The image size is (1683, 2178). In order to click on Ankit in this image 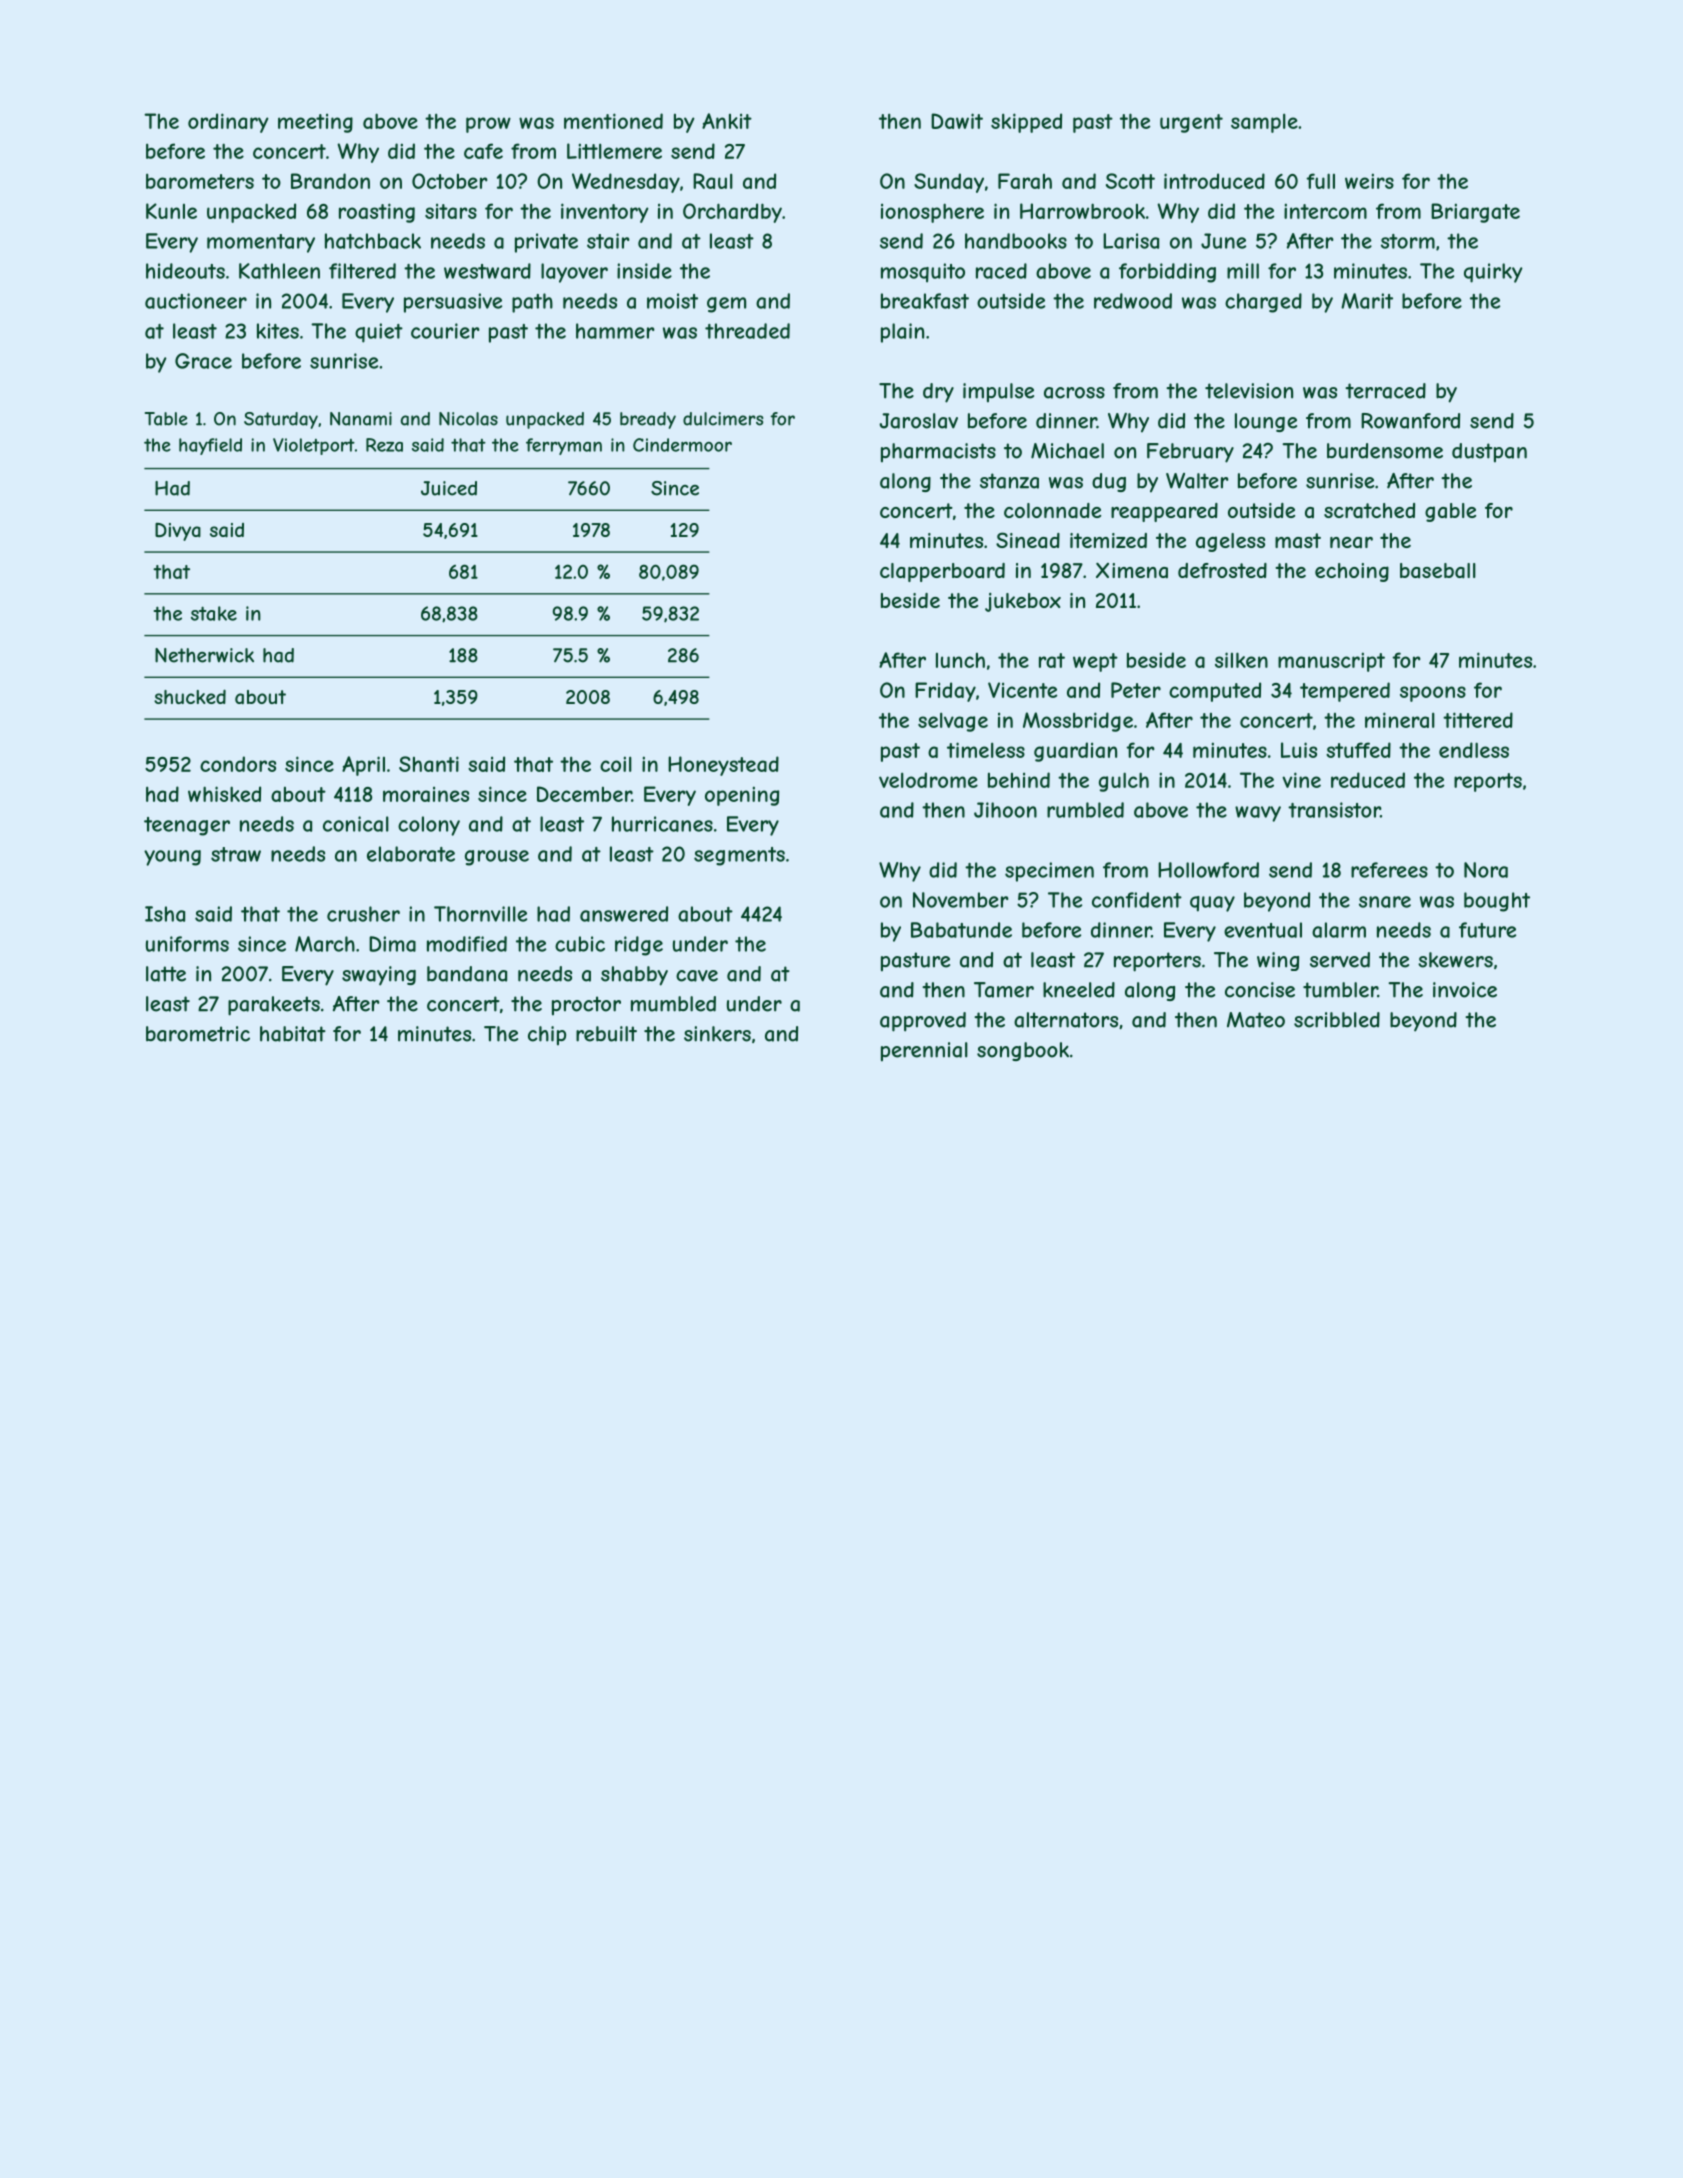, I will do `click(727, 121)`.
